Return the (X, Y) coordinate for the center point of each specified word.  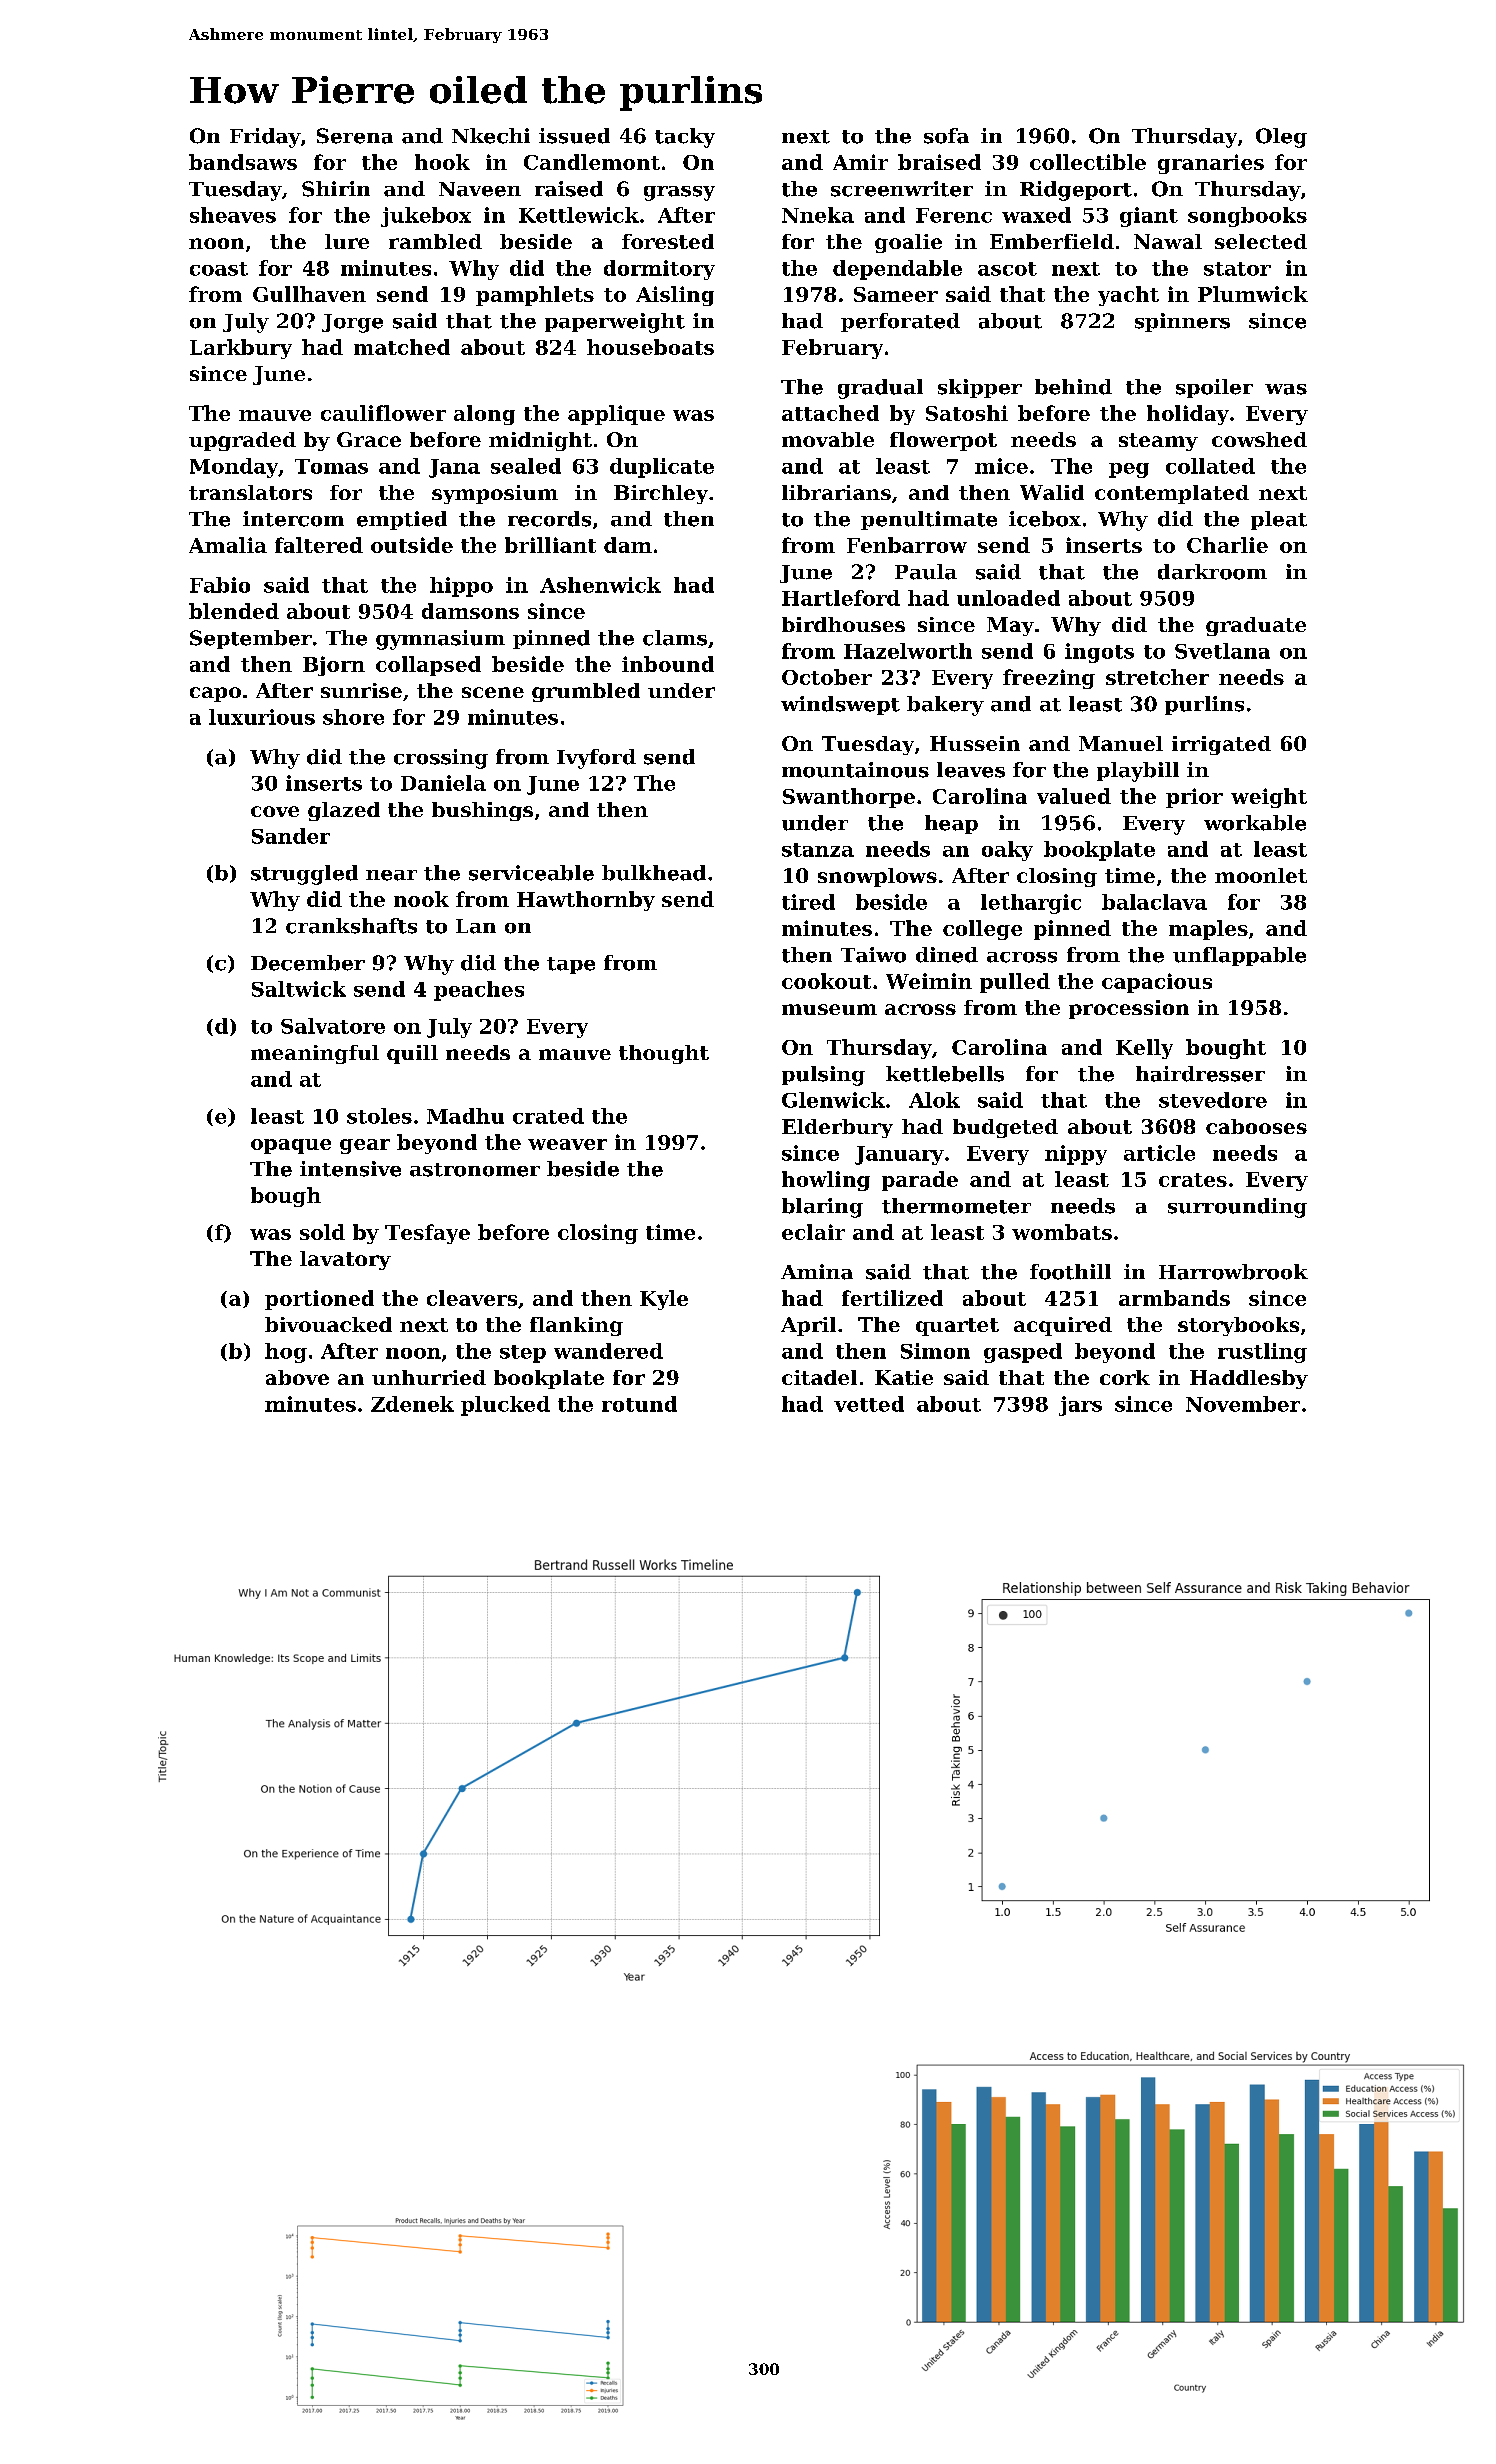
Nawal (1168, 241)
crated (548, 1116)
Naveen (480, 189)
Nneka (818, 215)
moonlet (1261, 875)
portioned (319, 1300)
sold (322, 1232)
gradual (880, 389)
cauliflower (383, 413)
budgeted (1005, 1128)
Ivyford (596, 759)
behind (1073, 387)
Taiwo (873, 955)
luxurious (262, 717)
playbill (1138, 772)
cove (275, 811)
